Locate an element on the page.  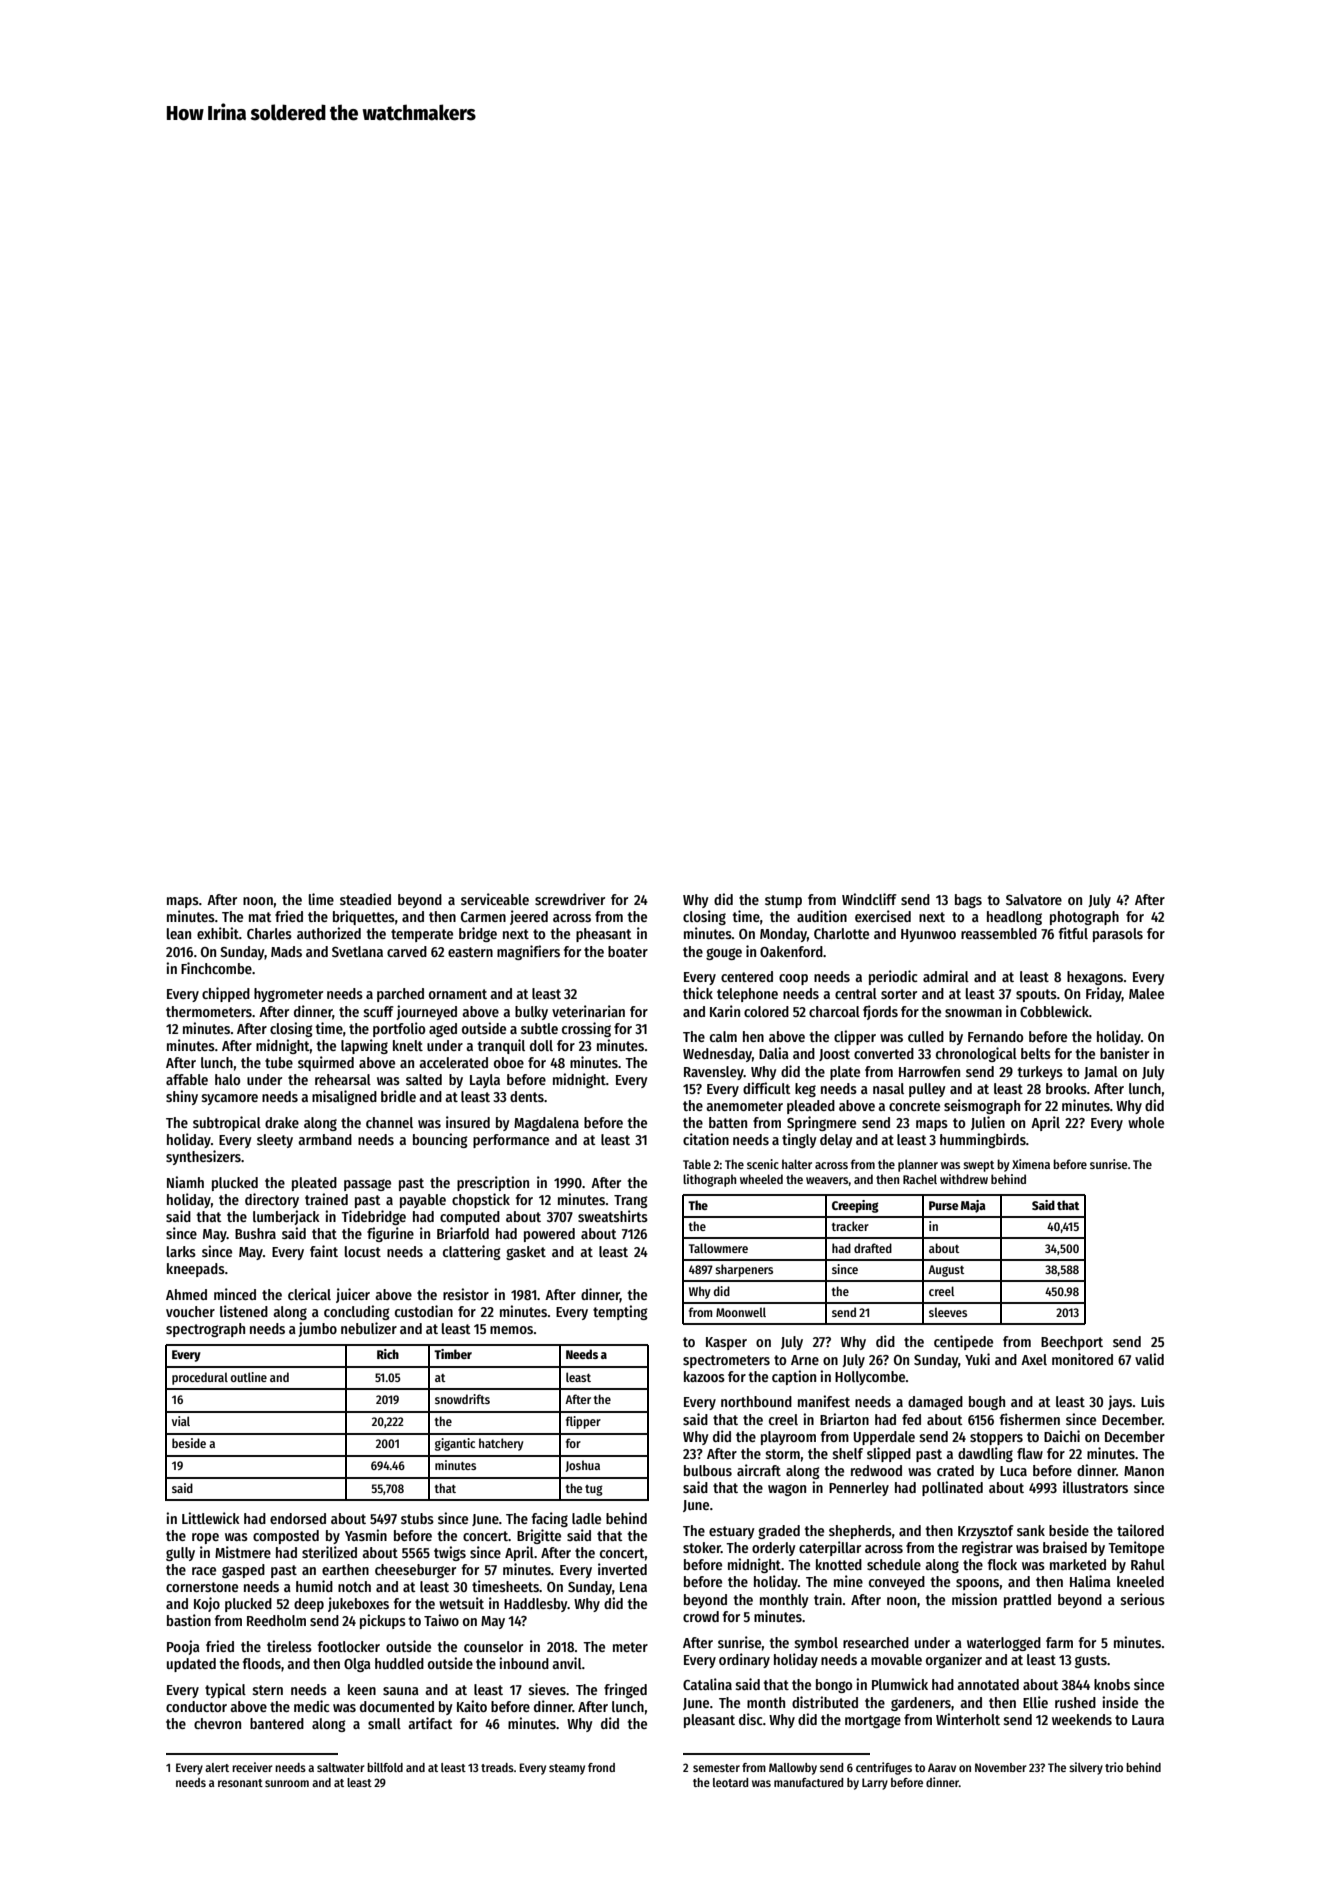
ordinary is located at coordinates (744, 1660).
